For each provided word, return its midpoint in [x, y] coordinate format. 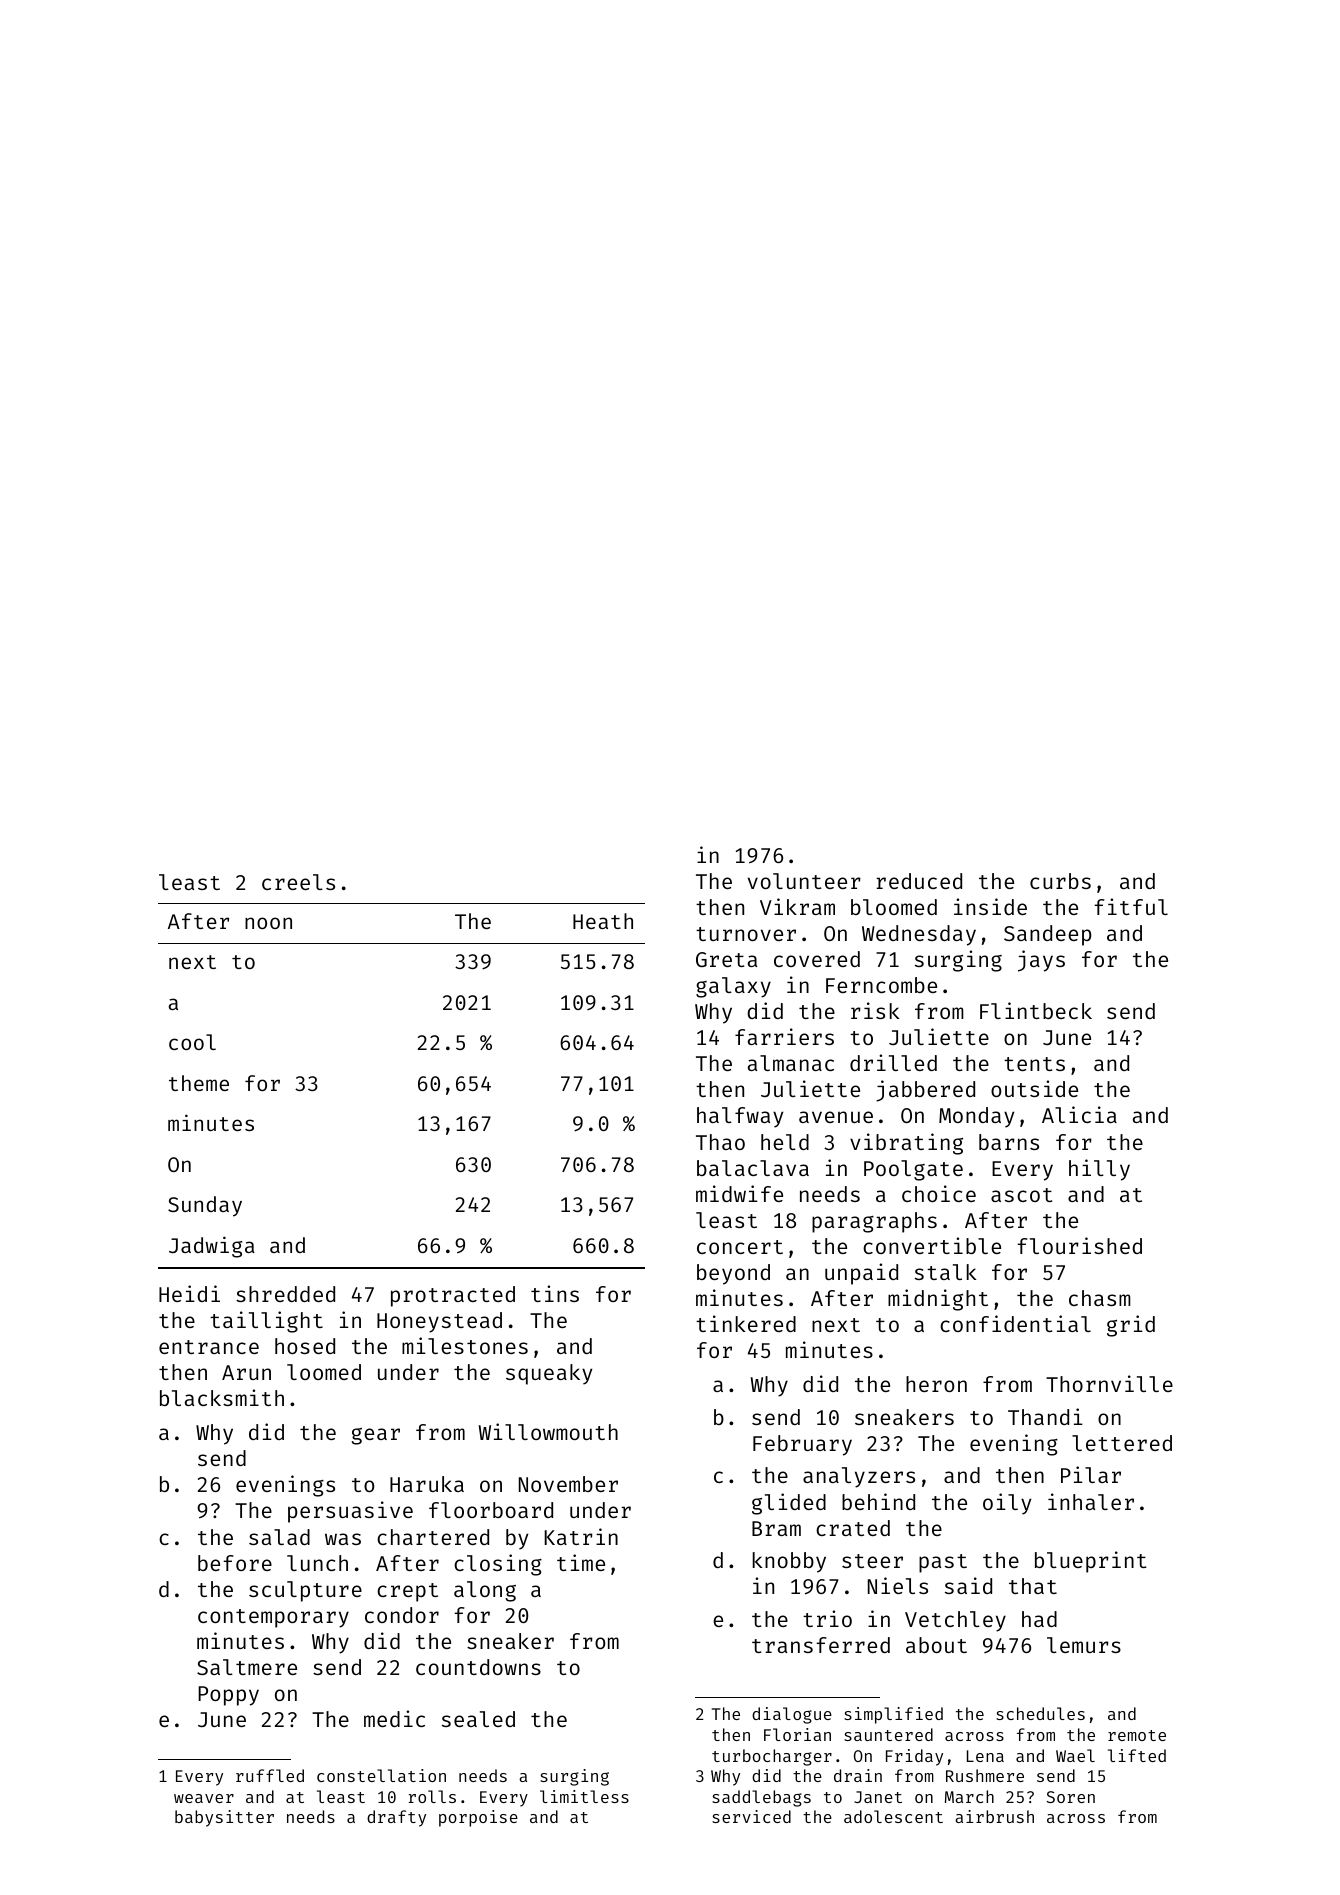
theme [199, 1083]
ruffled [270, 1775]
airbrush [994, 1816]
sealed [478, 1719]
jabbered [925, 1091]
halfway [740, 1117]
